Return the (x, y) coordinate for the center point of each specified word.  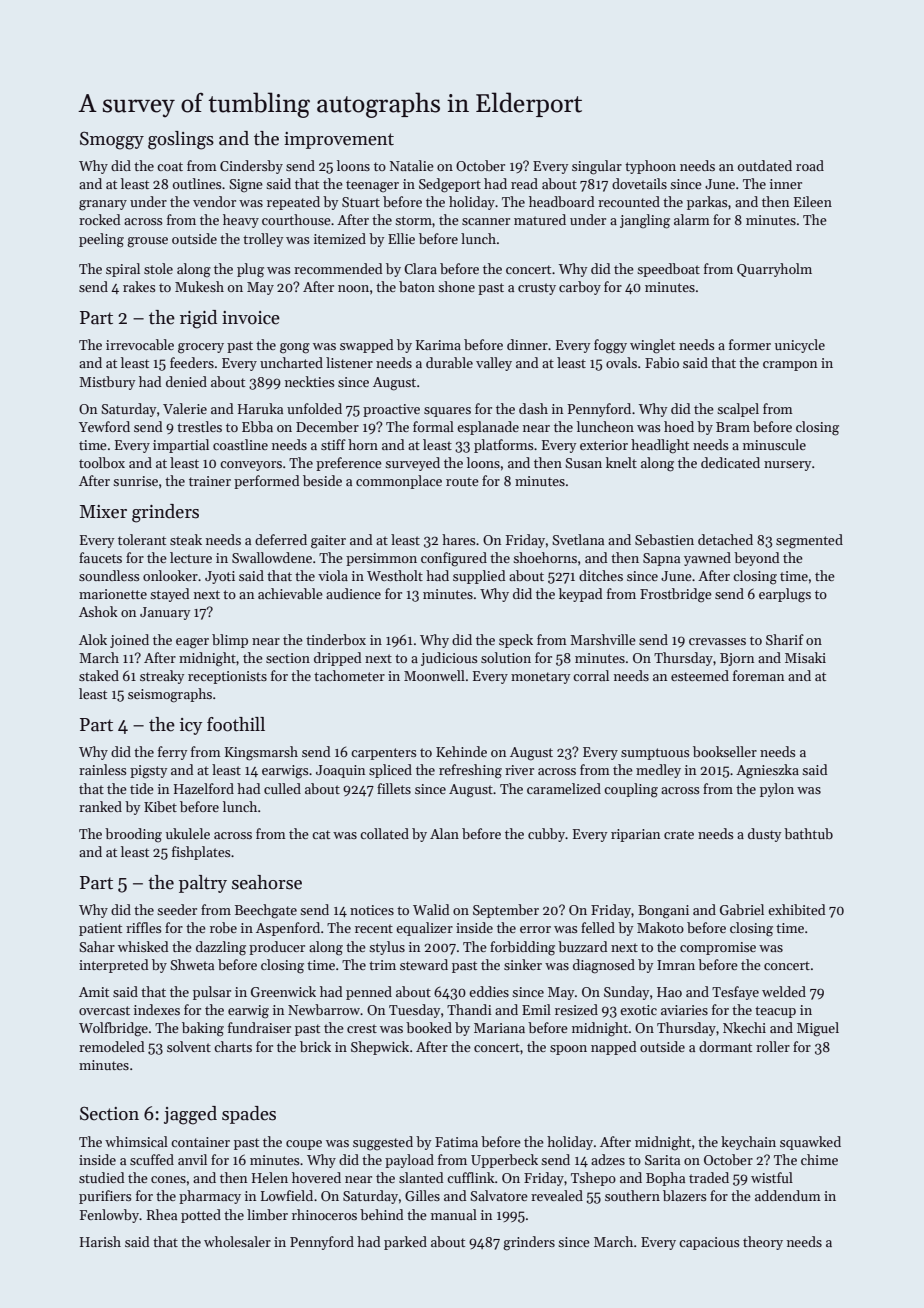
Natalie (412, 165)
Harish (100, 1241)
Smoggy (112, 140)
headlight (660, 446)
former (750, 344)
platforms (503, 446)
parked (405, 1243)
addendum (788, 1195)
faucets (100, 557)
